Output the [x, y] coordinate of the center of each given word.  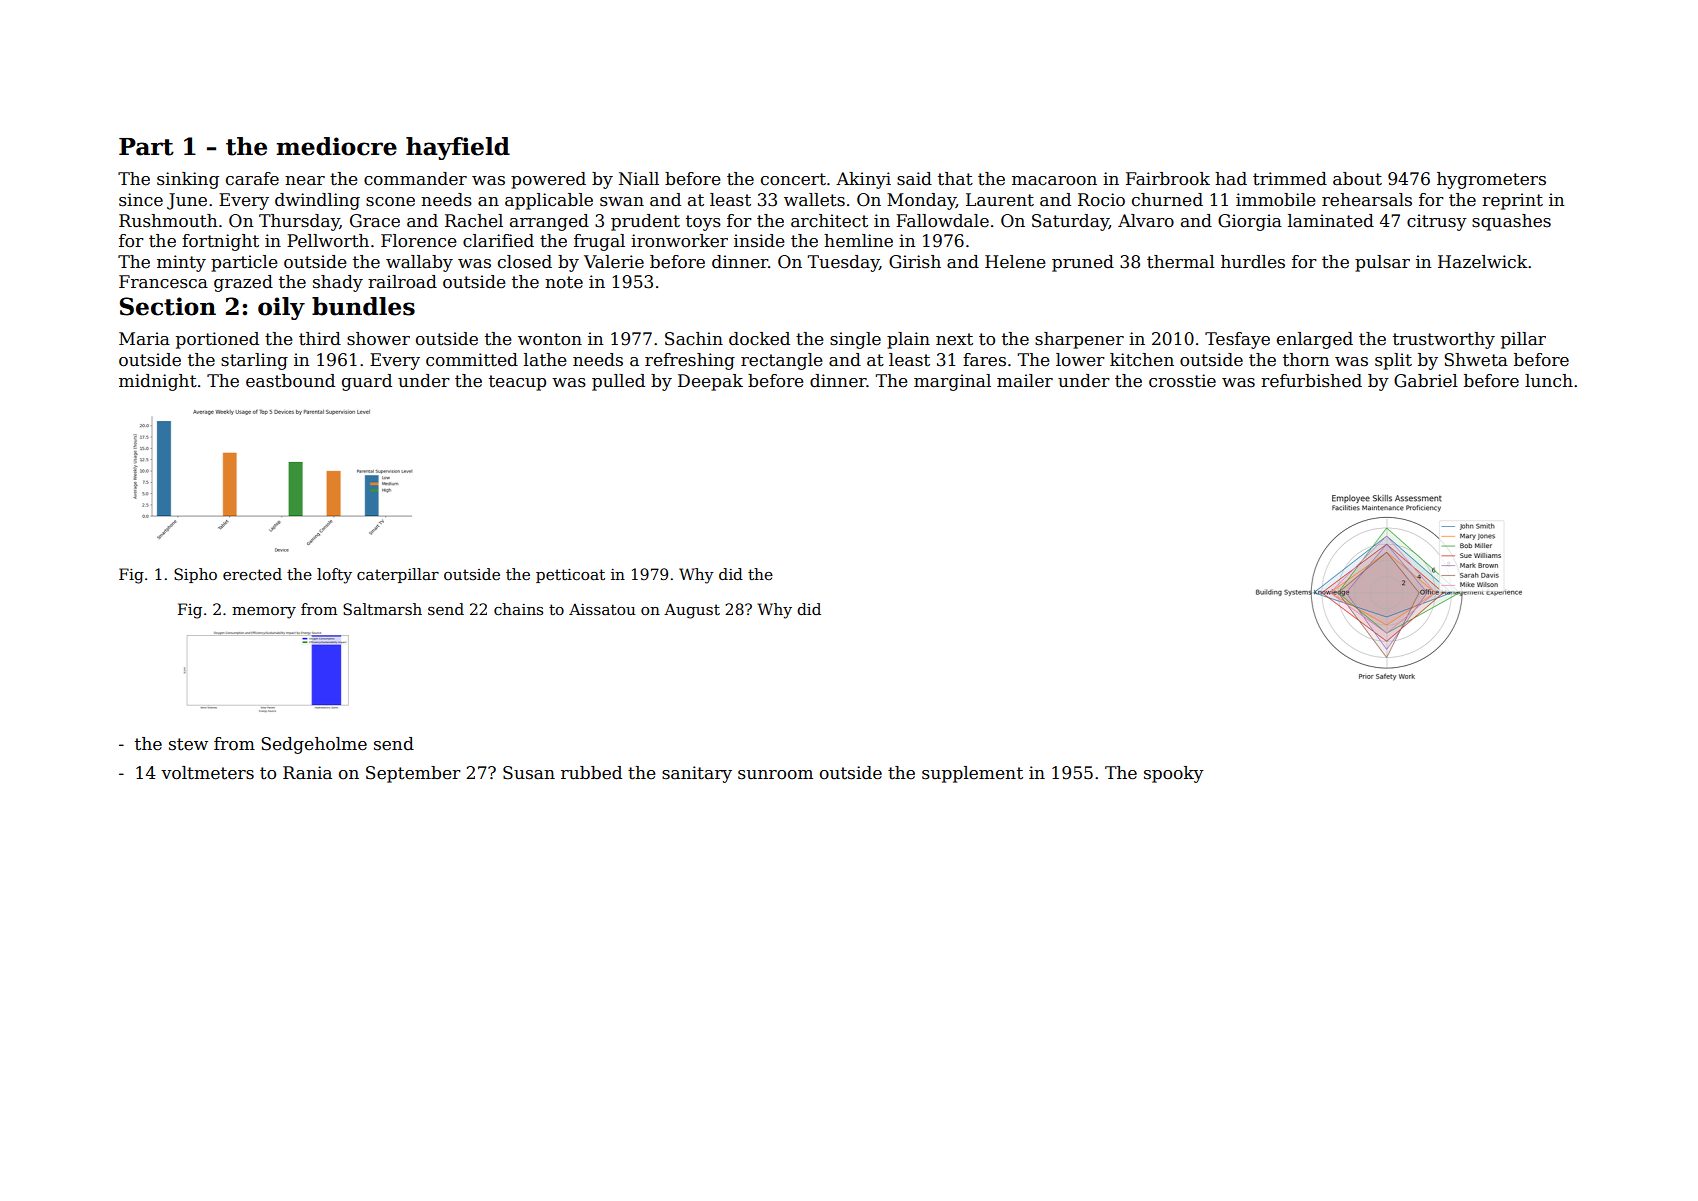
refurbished [1311, 381]
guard [367, 382]
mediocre [336, 146]
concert [793, 179]
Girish [915, 262]
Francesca [163, 282]
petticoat [570, 576]
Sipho [195, 575]
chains [518, 609]
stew [188, 744]
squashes [1511, 222]
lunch [1549, 381]
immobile [1276, 200]
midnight [158, 382]
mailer [1025, 381]
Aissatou [602, 609]
